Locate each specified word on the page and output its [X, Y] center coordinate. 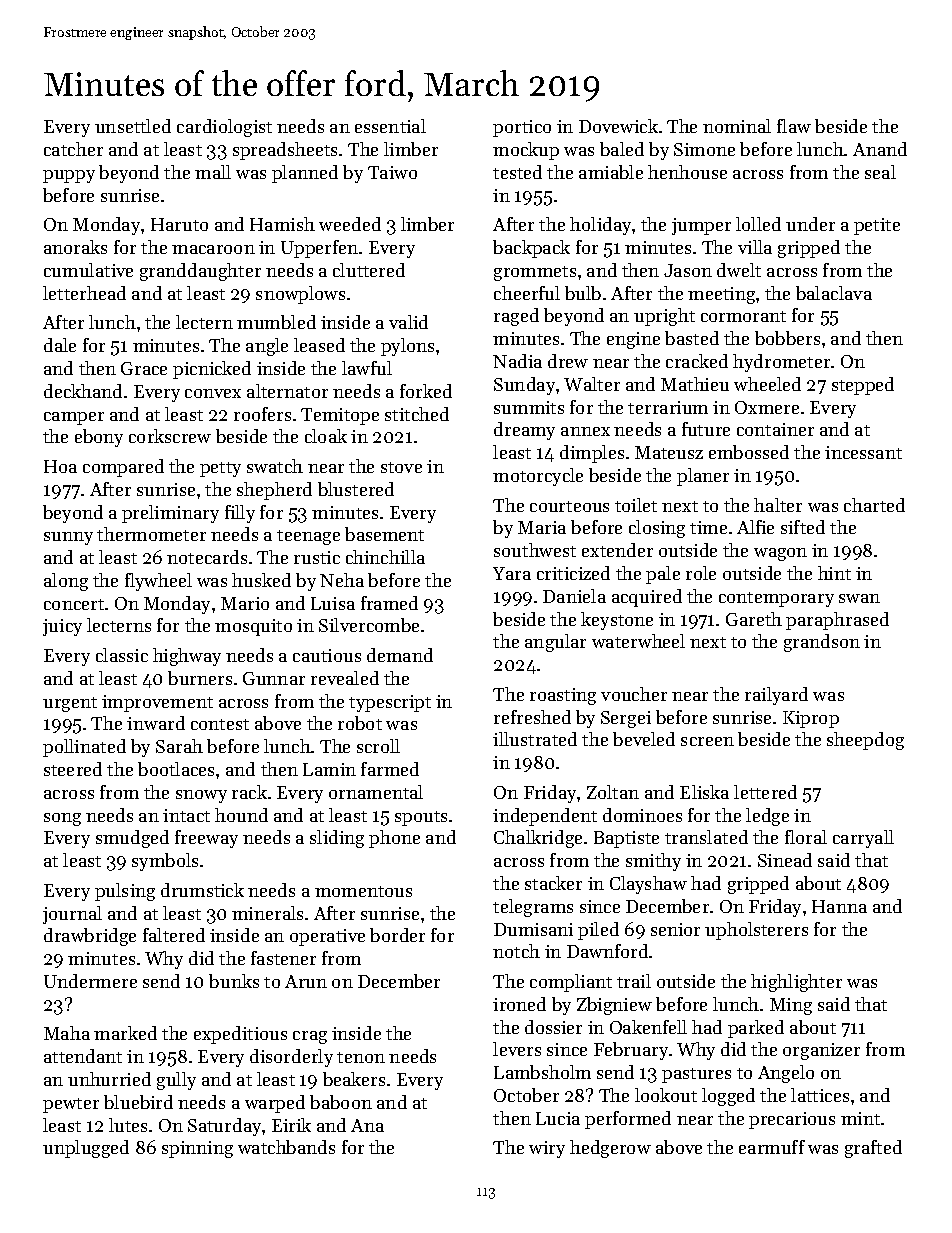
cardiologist [224, 128]
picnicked [212, 370]
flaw [794, 126]
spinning [197, 1149]
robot [360, 723]
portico [522, 128]
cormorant [743, 316]
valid [408, 322]
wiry [547, 1149]
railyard [776, 696]
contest [220, 724]
